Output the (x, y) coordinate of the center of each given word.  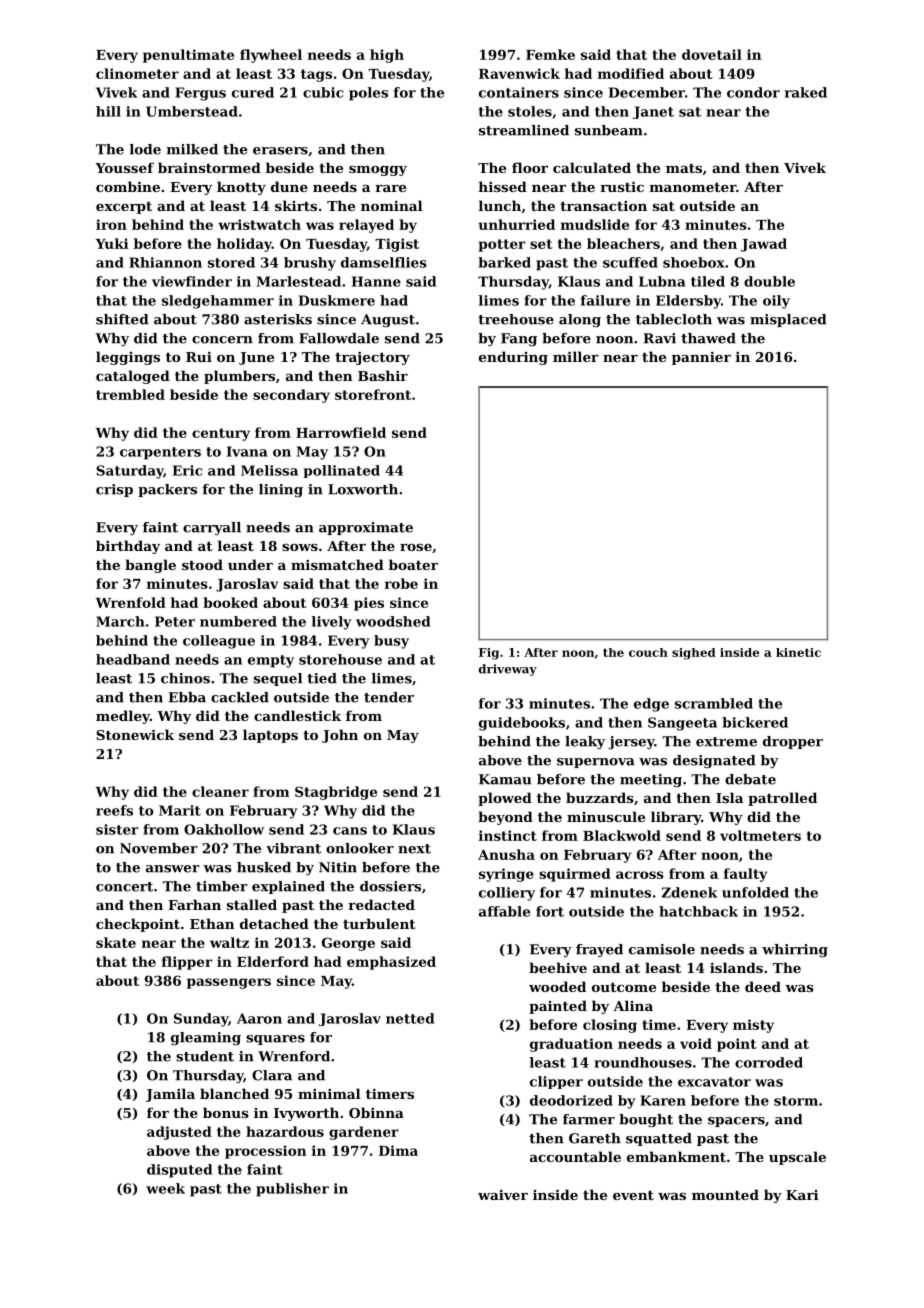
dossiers (390, 886)
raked (806, 92)
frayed (599, 950)
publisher (292, 1190)
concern (222, 340)
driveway (508, 670)
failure (605, 300)
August (388, 320)
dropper (793, 742)
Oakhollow (224, 829)
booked (230, 602)
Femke (550, 54)
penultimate (188, 56)
